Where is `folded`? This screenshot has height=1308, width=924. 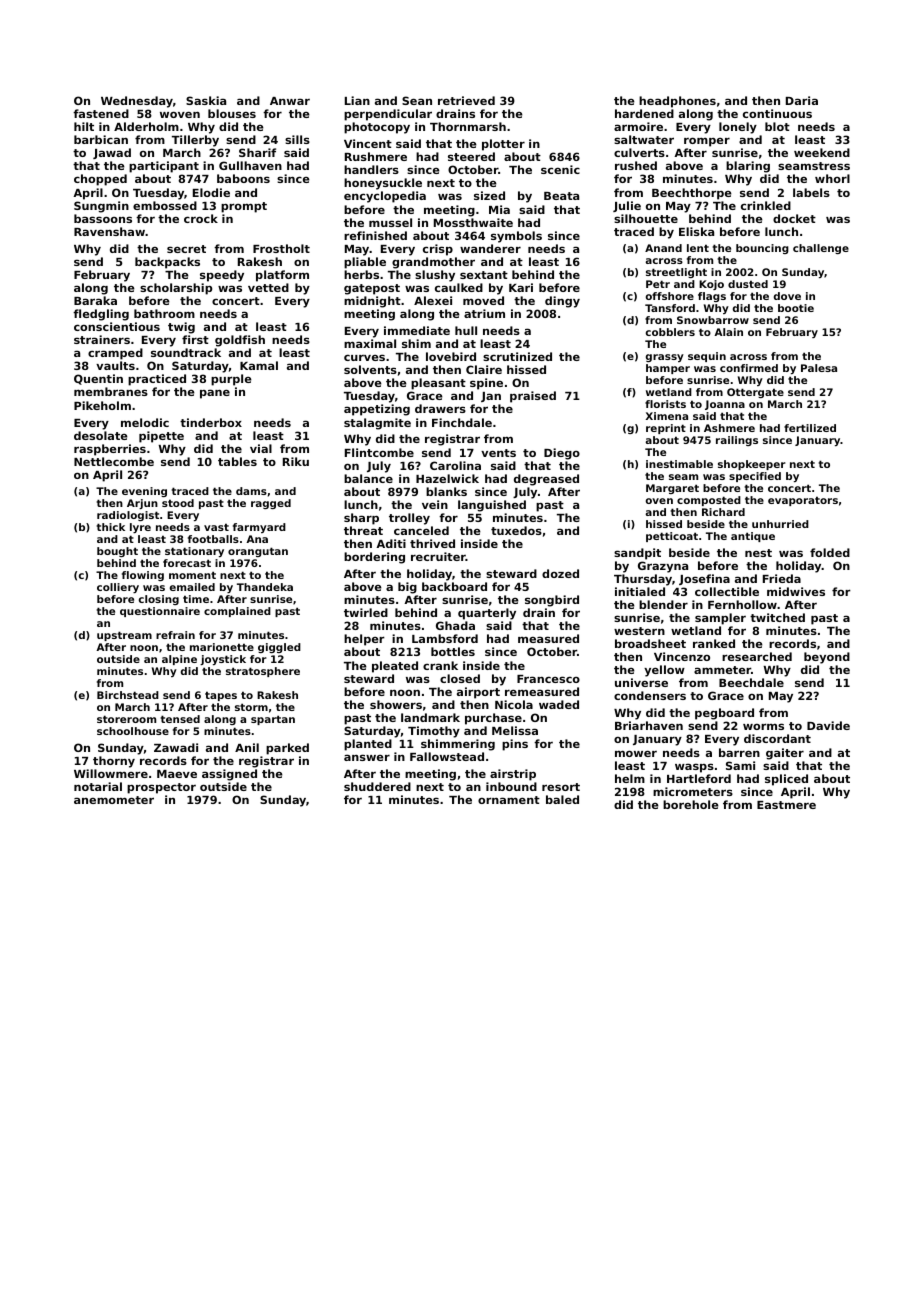 folded is located at coordinates (830, 552).
